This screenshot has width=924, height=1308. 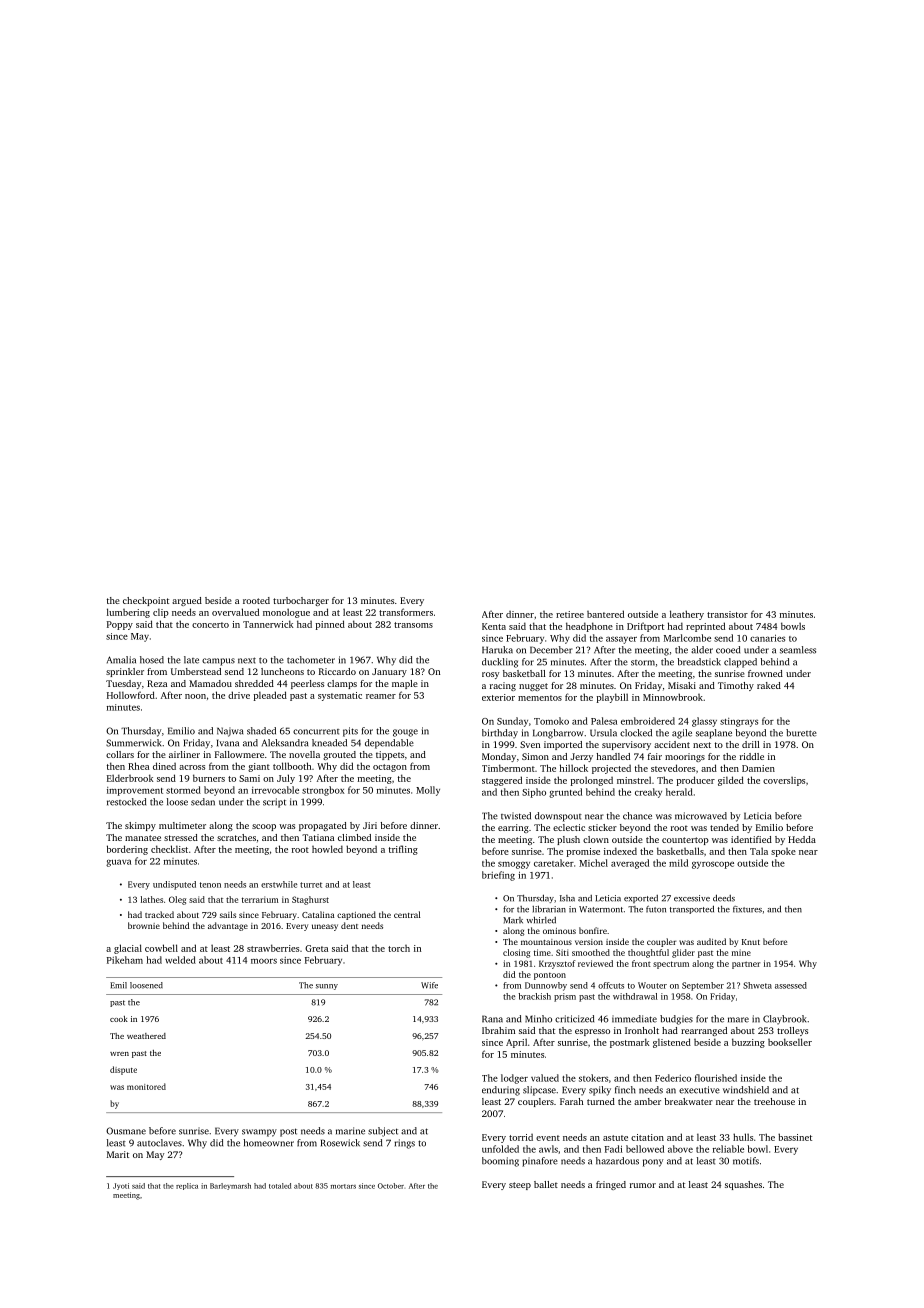 I want to click on turret, so click(x=311, y=885).
